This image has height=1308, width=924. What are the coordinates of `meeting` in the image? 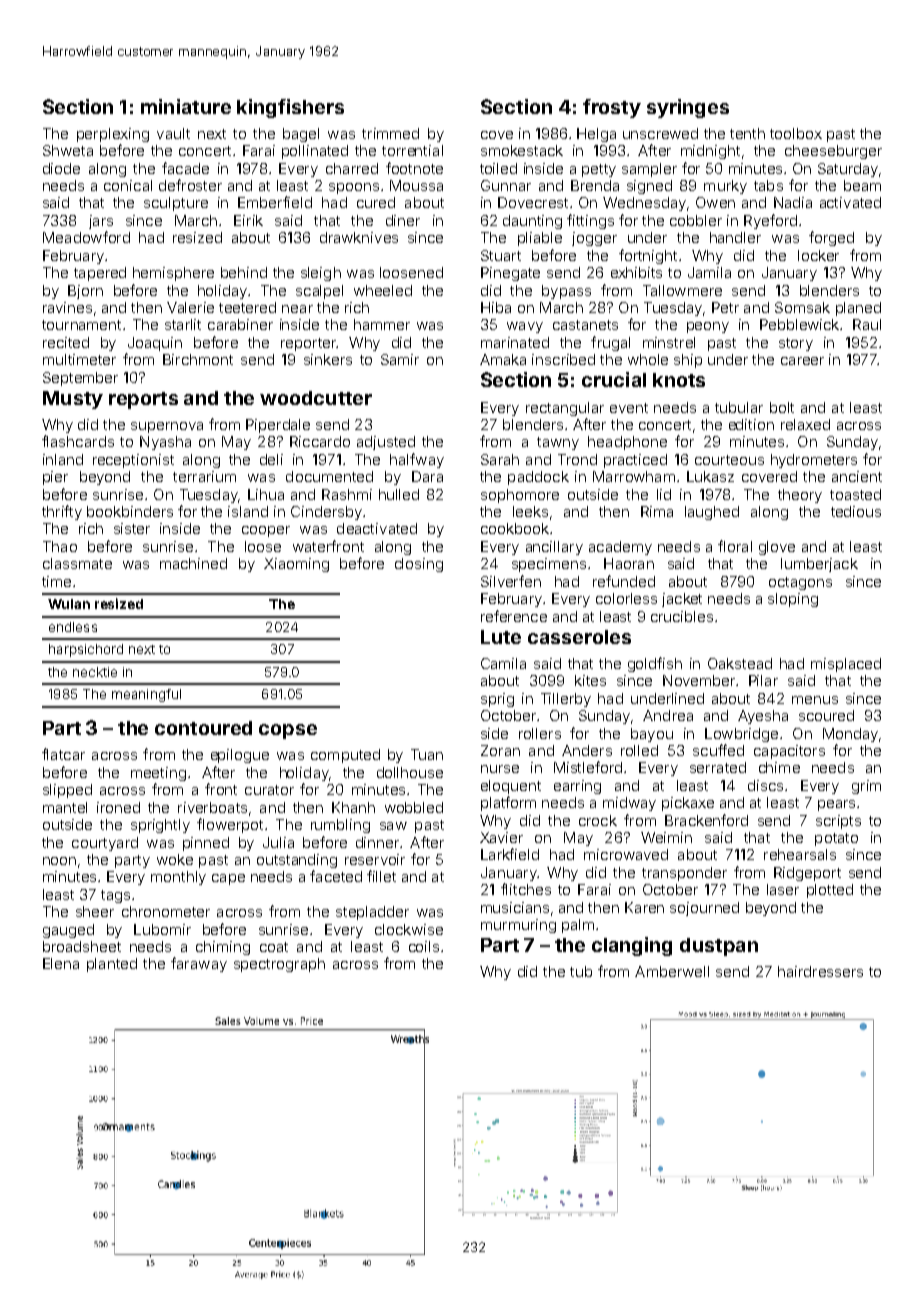 It's located at (158, 774).
